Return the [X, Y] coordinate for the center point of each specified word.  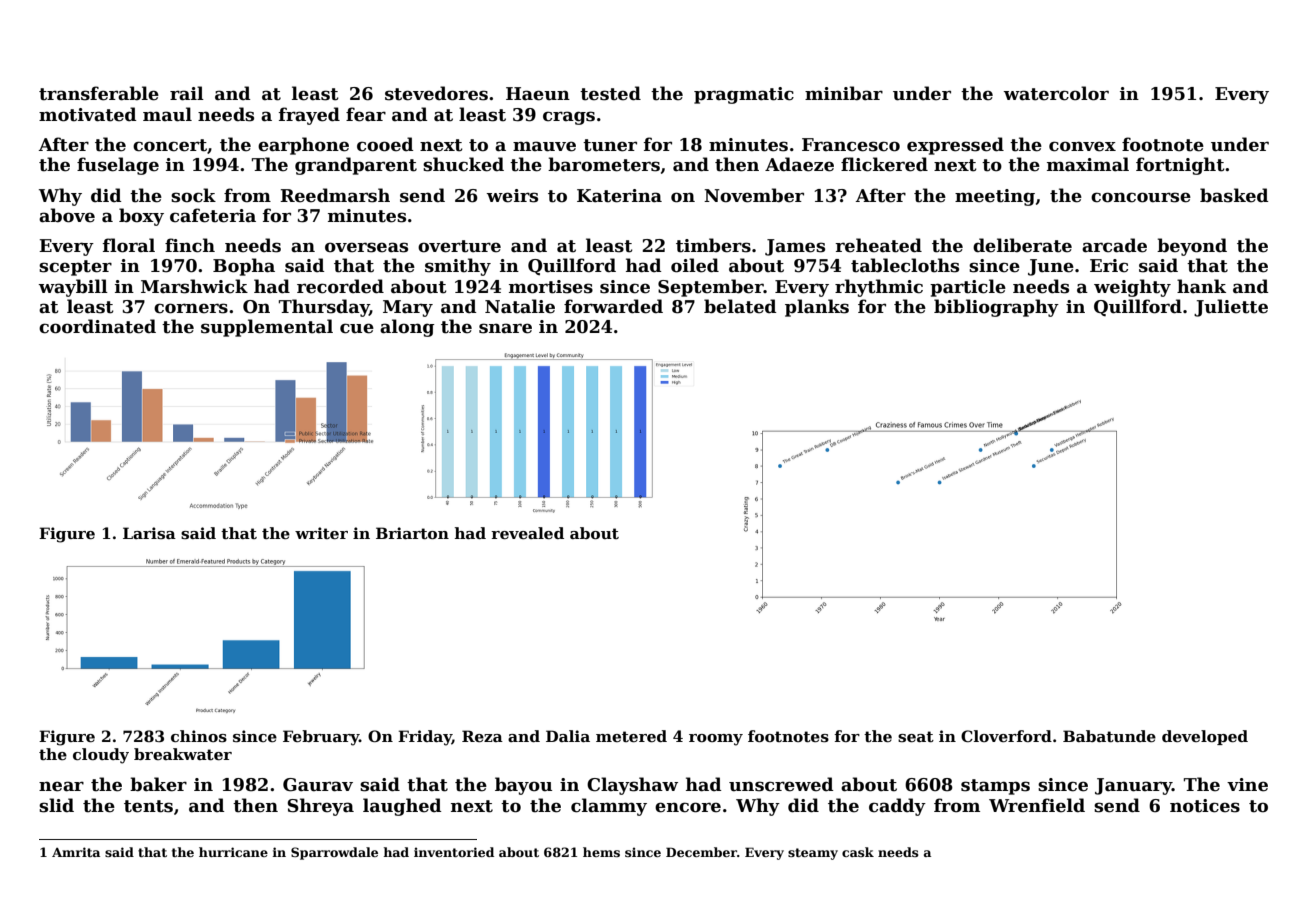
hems [601, 852]
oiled [695, 265]
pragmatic [744, 95]
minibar [844, 93]
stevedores [436, 93]
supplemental [267, 328]
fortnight [1180, 166]
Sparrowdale [334, 853]
